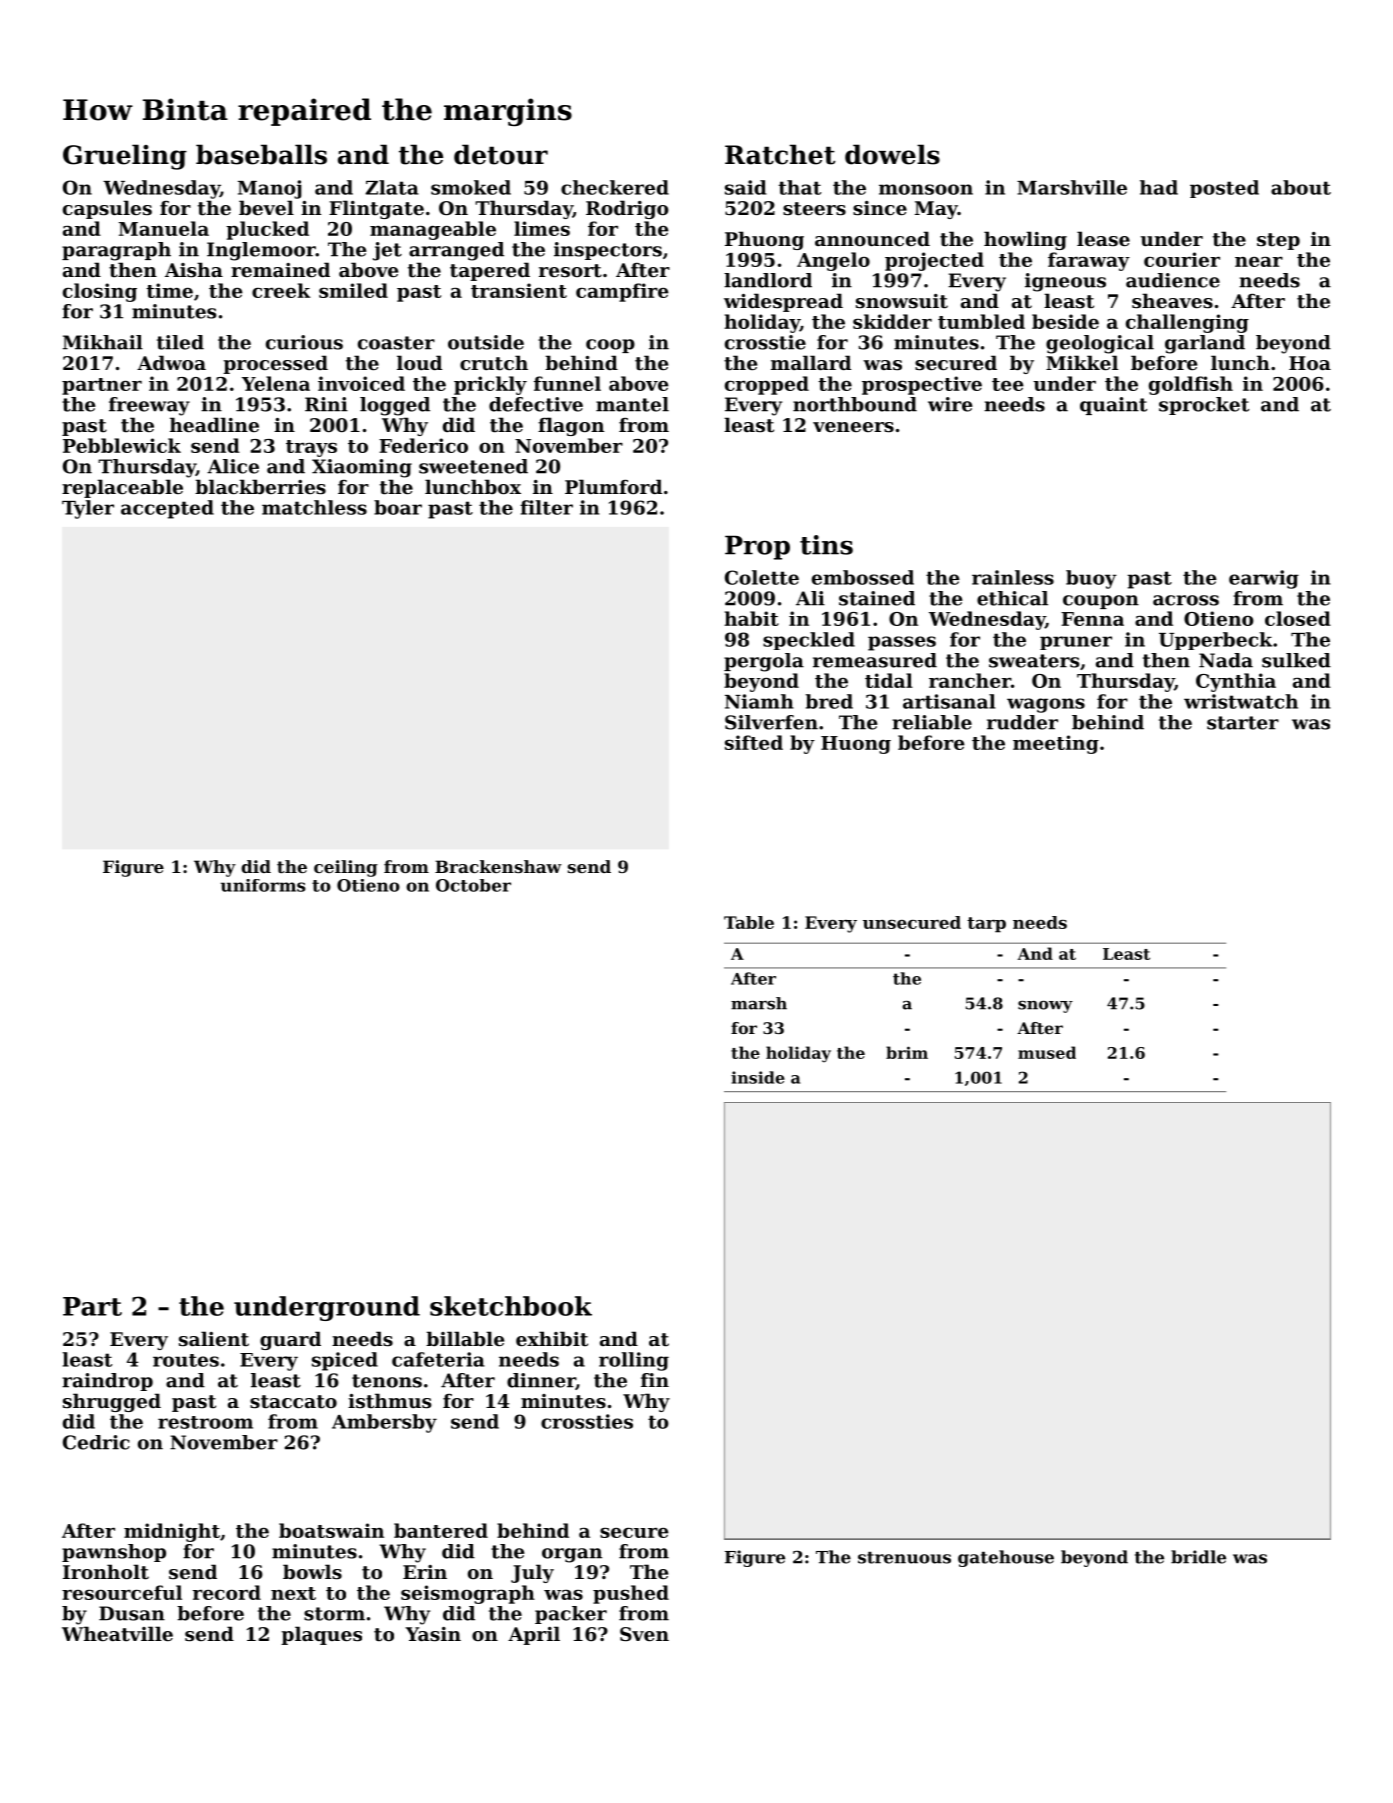  What do you see at coordinates (1159, 187) in the screenshot?
I see `had` at bounding box center [1159, 187].
